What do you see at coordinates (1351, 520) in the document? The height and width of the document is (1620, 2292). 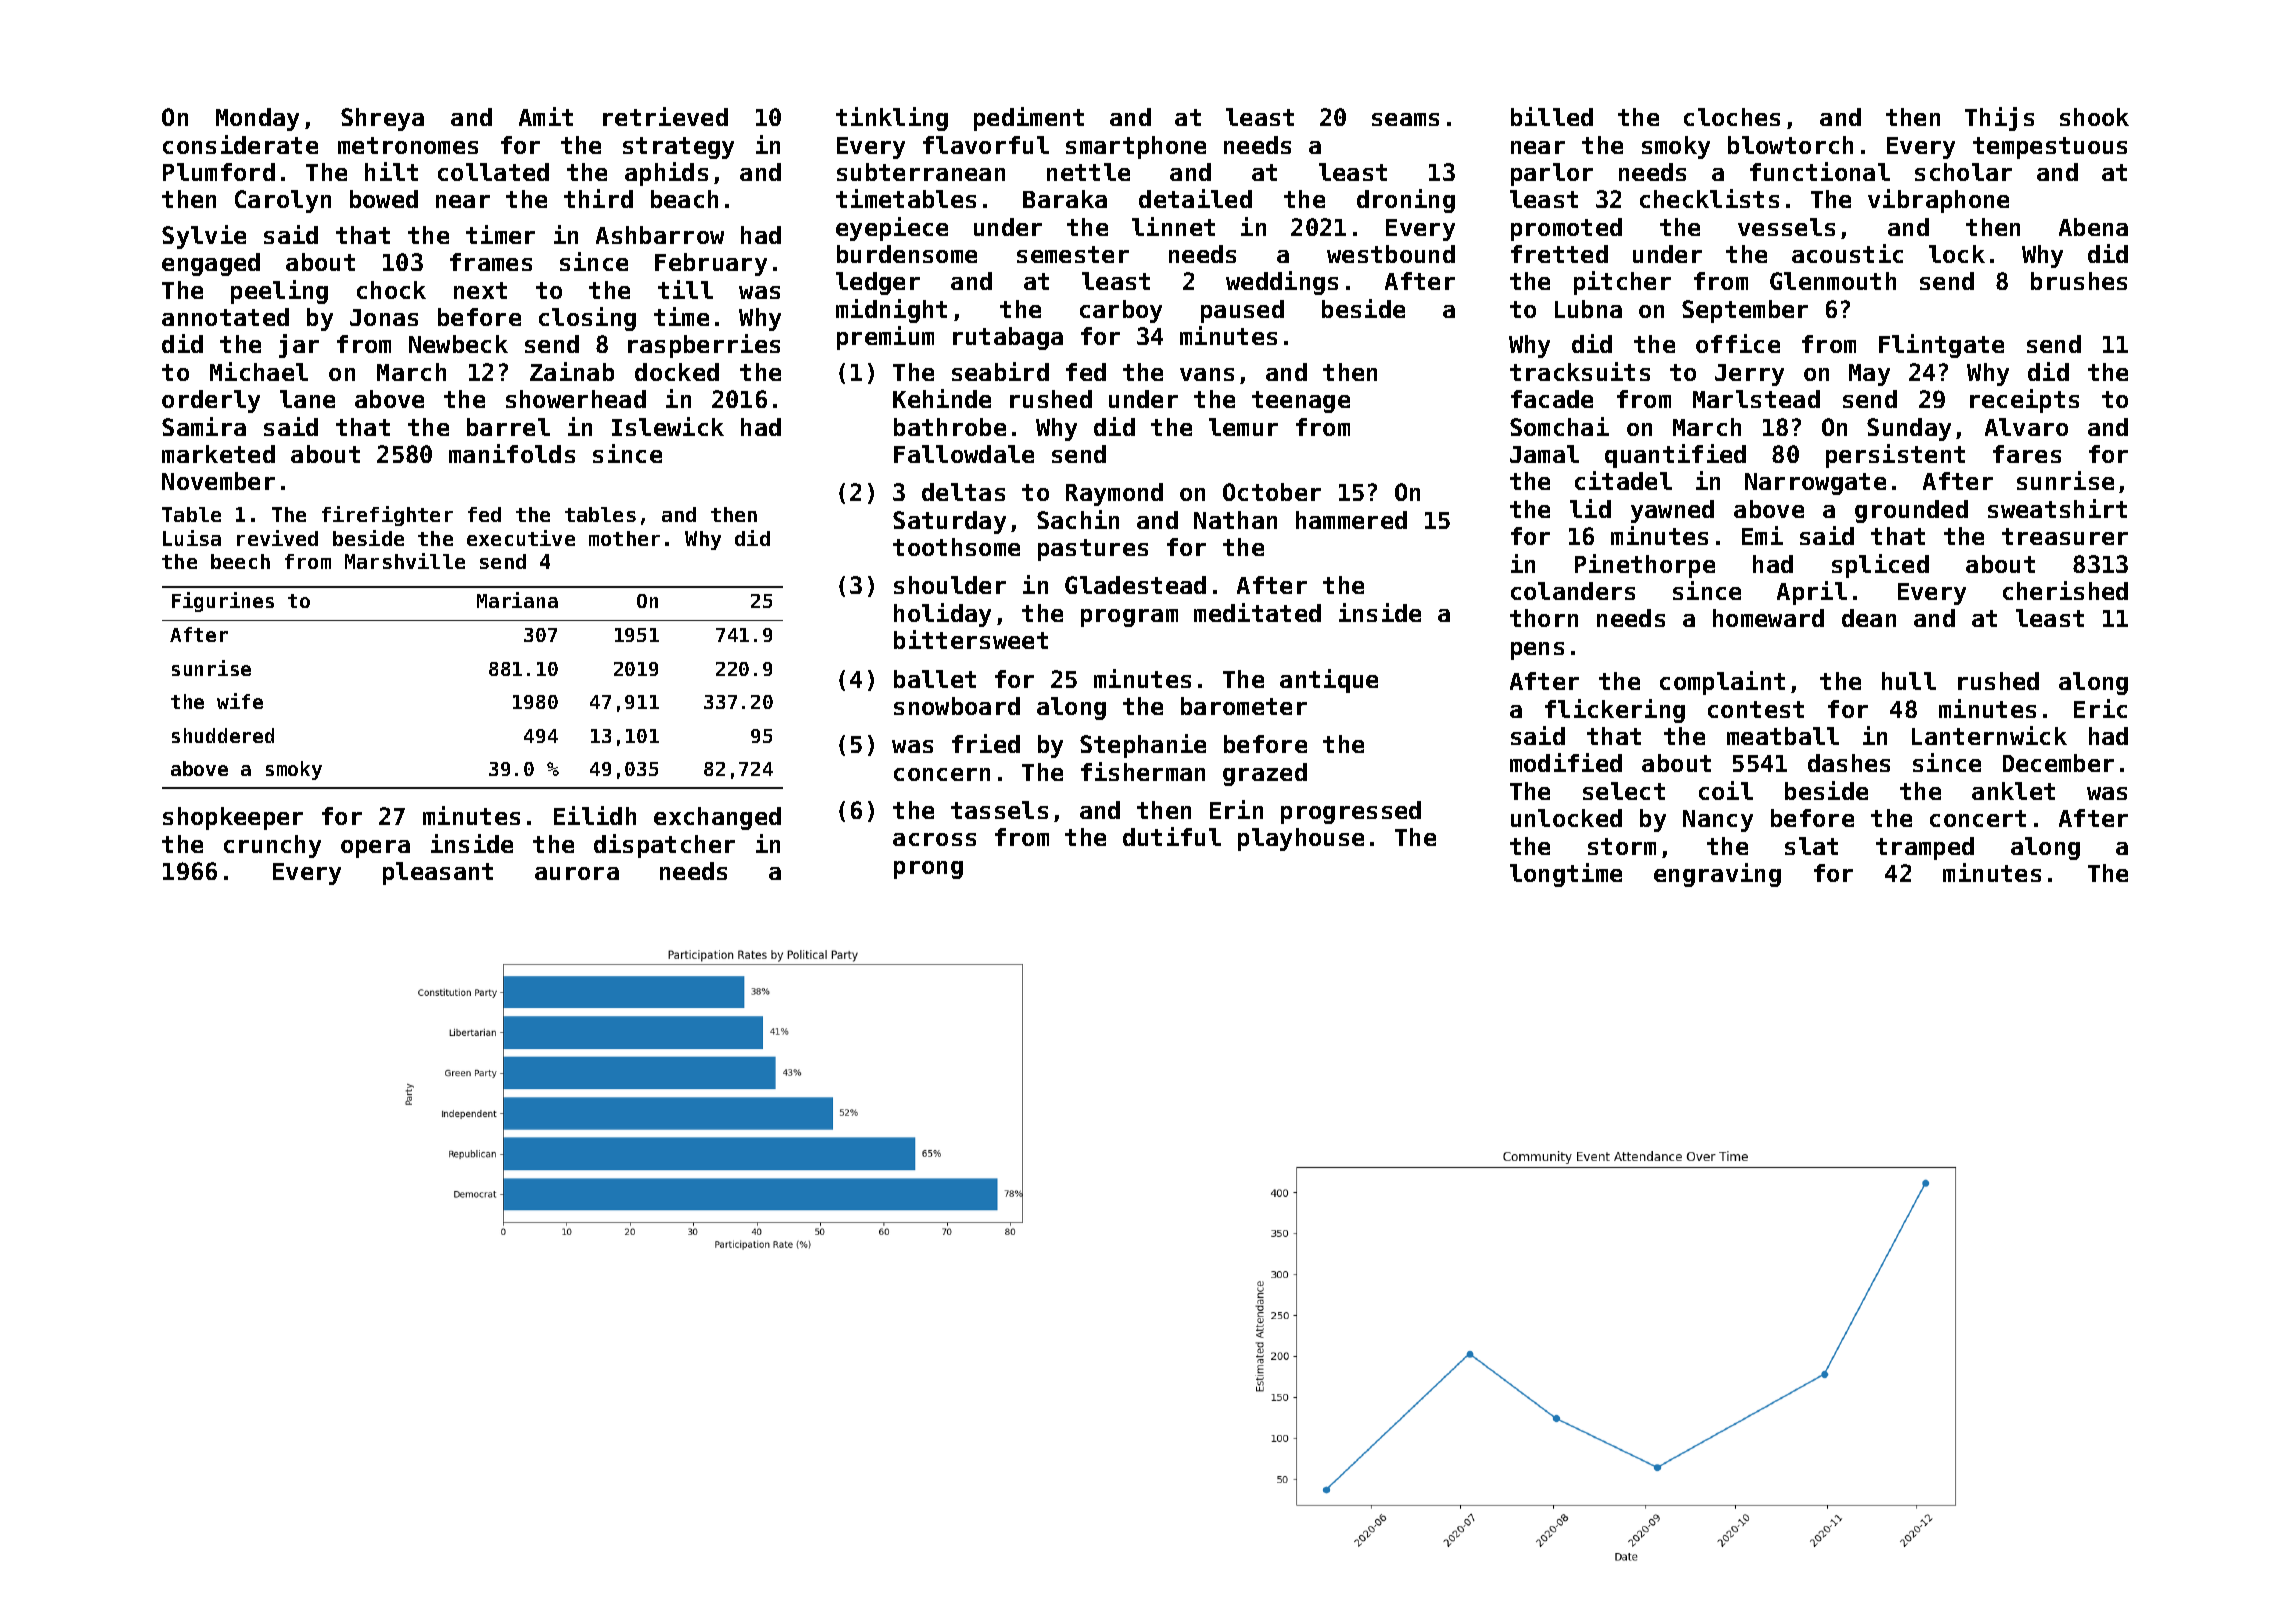 I see `hammered` at bounding box center [1351, 520].
